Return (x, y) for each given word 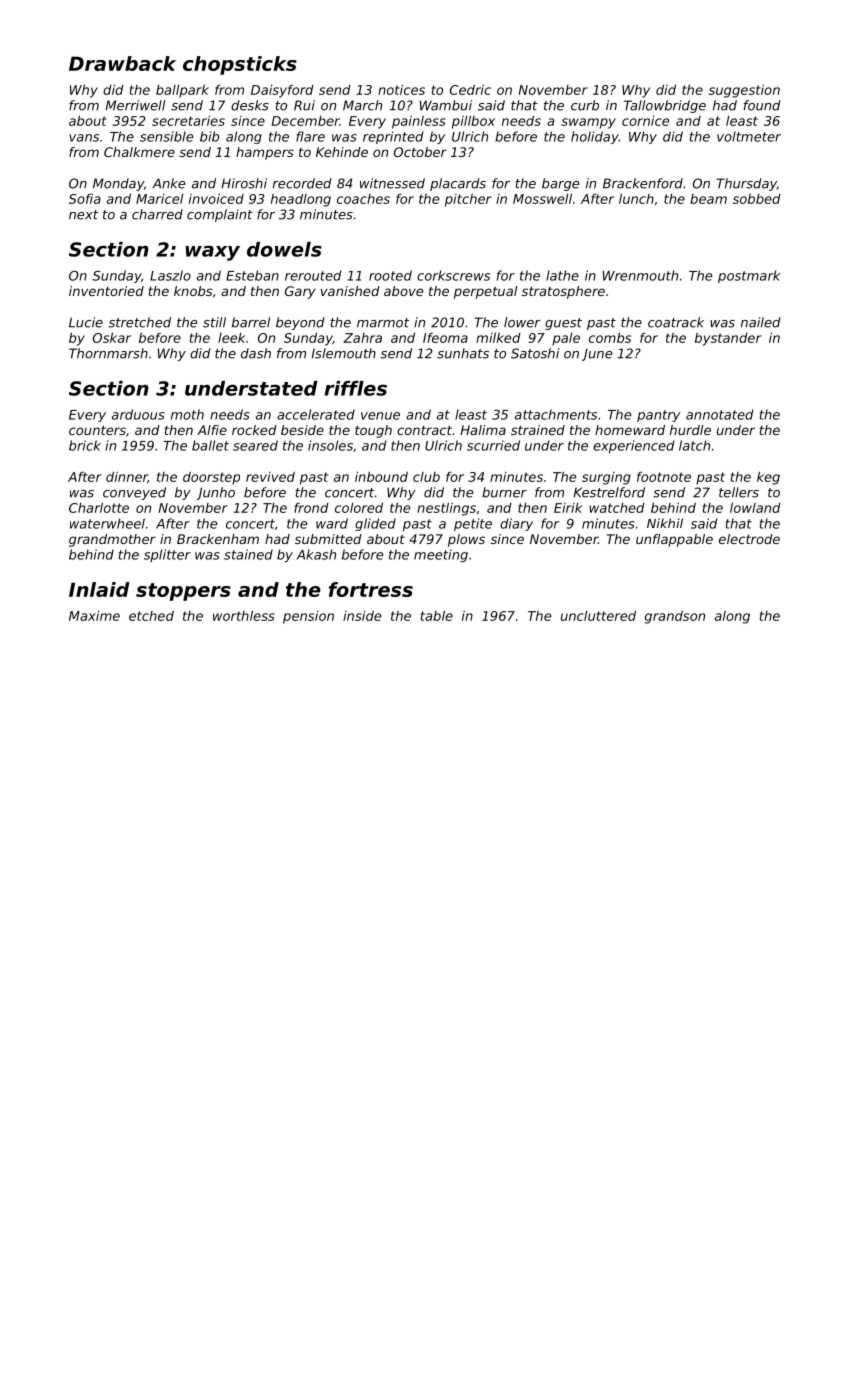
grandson (675, 617)
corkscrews (453, 275)
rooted (390, 275)
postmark (749, 276)
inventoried (106, 291)
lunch (636, 198)
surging (606, 478)
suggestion (744, 91)
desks (250, 105)
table (437, 615)
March (362, 105)
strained (538, 430)
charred (157, 214)
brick (85, 445)
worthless (244, 615)
